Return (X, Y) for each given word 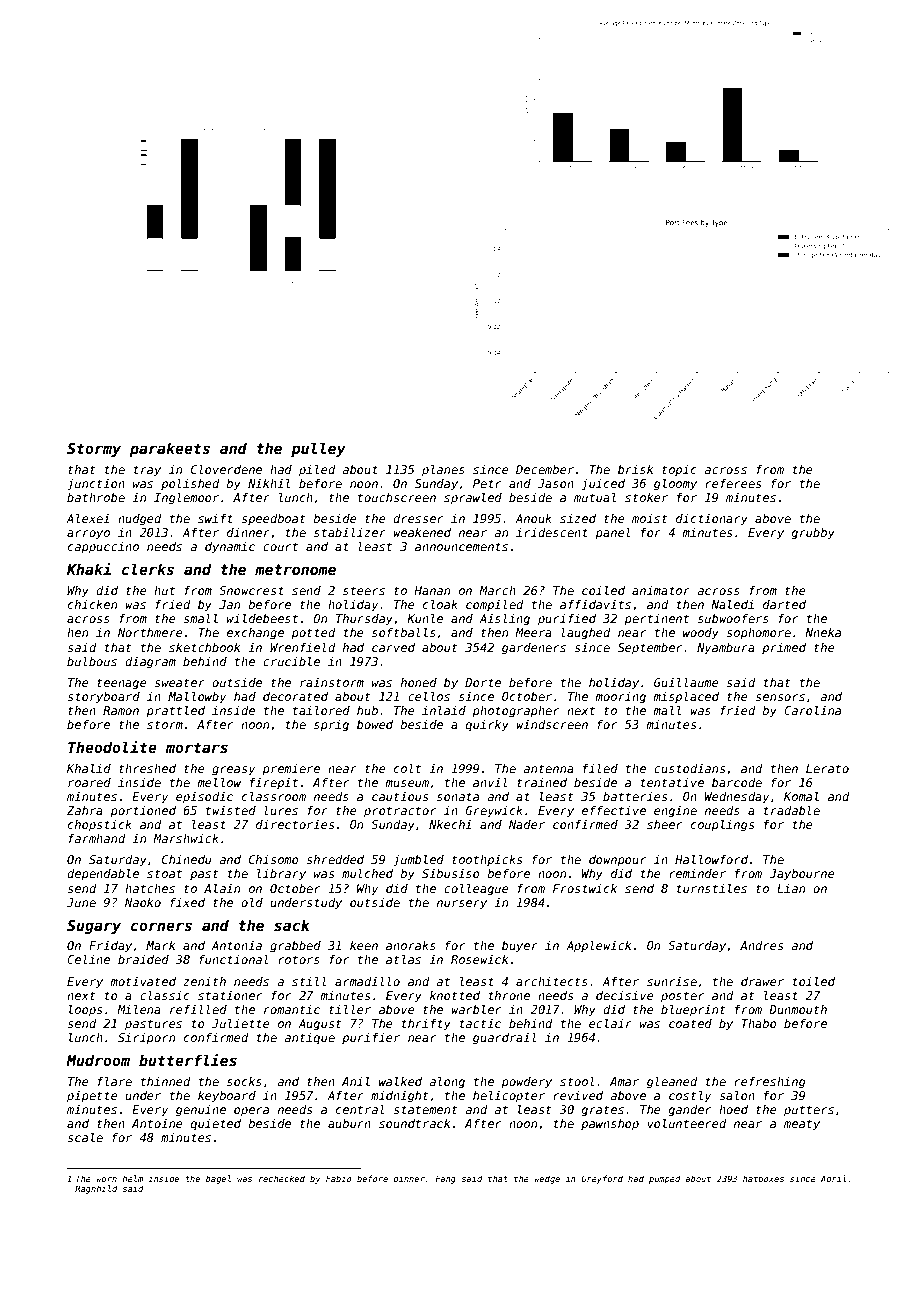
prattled (175, 711)
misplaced (686, 698)
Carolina (812, 710)
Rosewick (480, 959)
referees (733, 483)
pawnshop (610, 1125)
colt (407, 768)
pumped (664, 1179)
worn (106, 1179)
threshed (147, 768)
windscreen (552, 724)
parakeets (169, 449)
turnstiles (711, 888)
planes (443, 470)
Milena (139, 1009)
